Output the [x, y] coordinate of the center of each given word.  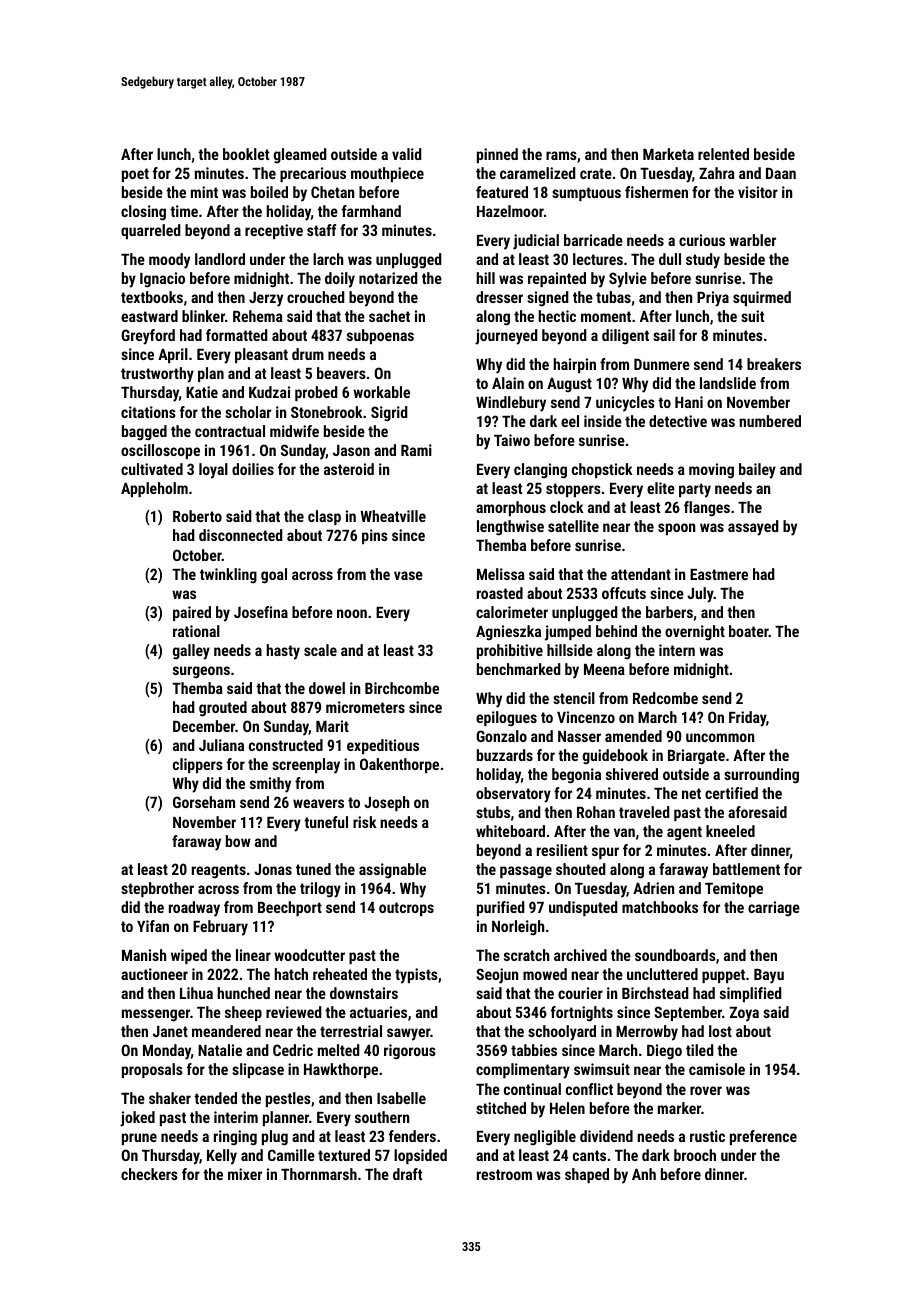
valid [407, 154]
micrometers [365, 707]
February [220, 928]
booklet [246, 154]
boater [749, 631]
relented [723, 154]
